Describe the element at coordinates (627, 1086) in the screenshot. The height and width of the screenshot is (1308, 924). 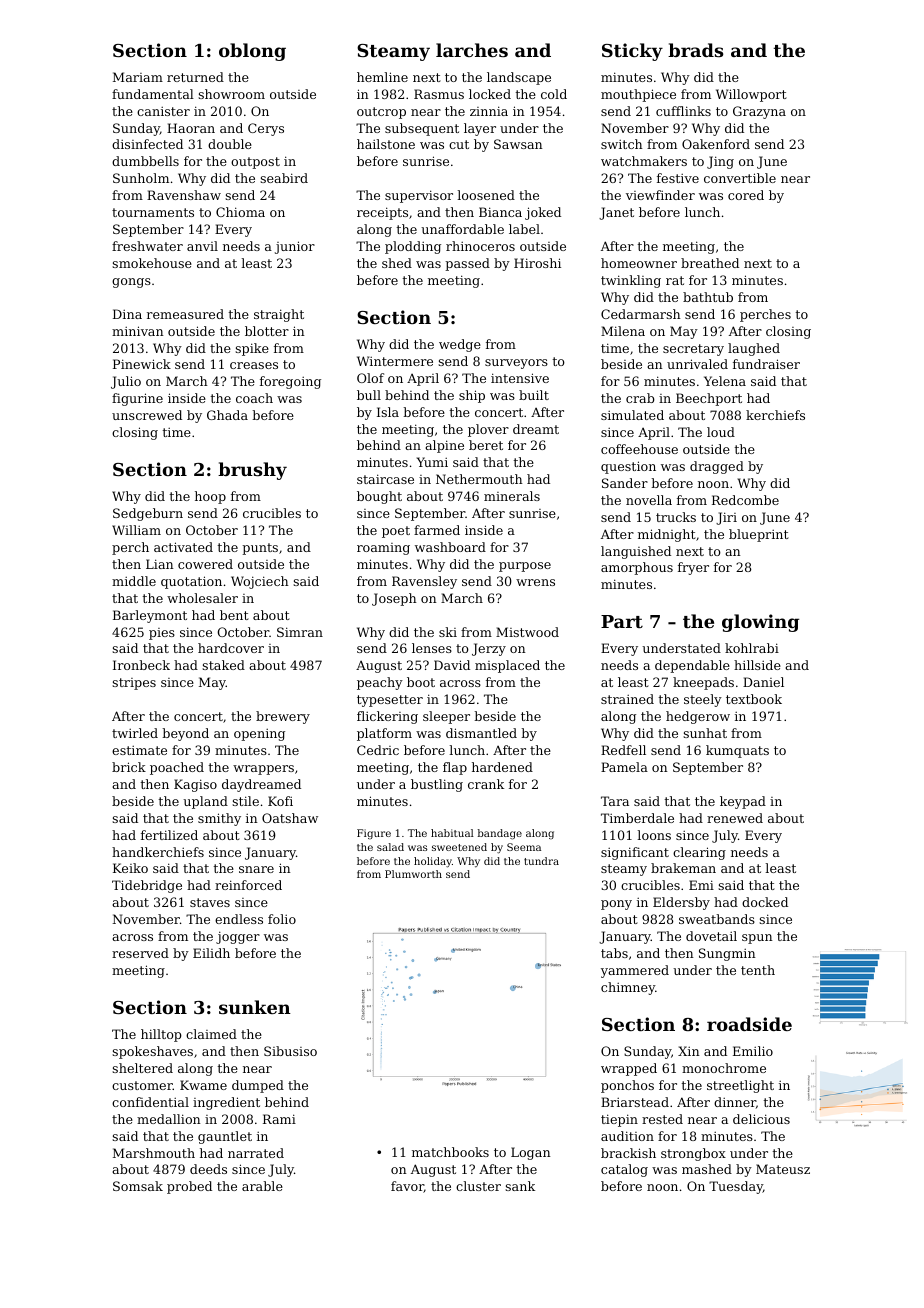
I see `ponchos` at that location.
